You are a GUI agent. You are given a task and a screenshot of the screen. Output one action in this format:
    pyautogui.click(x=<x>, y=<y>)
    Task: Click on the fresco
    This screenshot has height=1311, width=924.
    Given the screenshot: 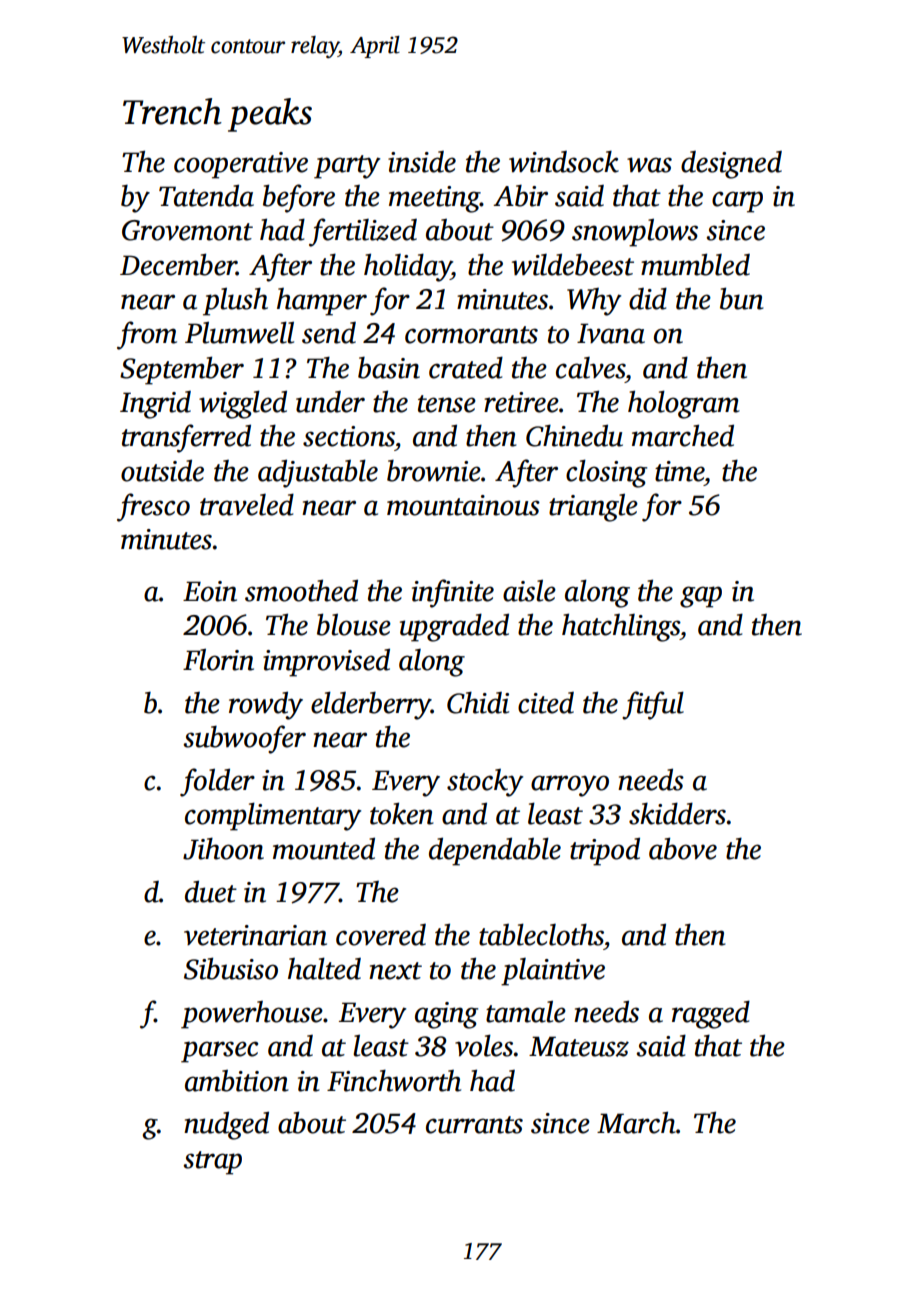 What is the action you would take?
    pyautogui.click(x=153, y=507)
